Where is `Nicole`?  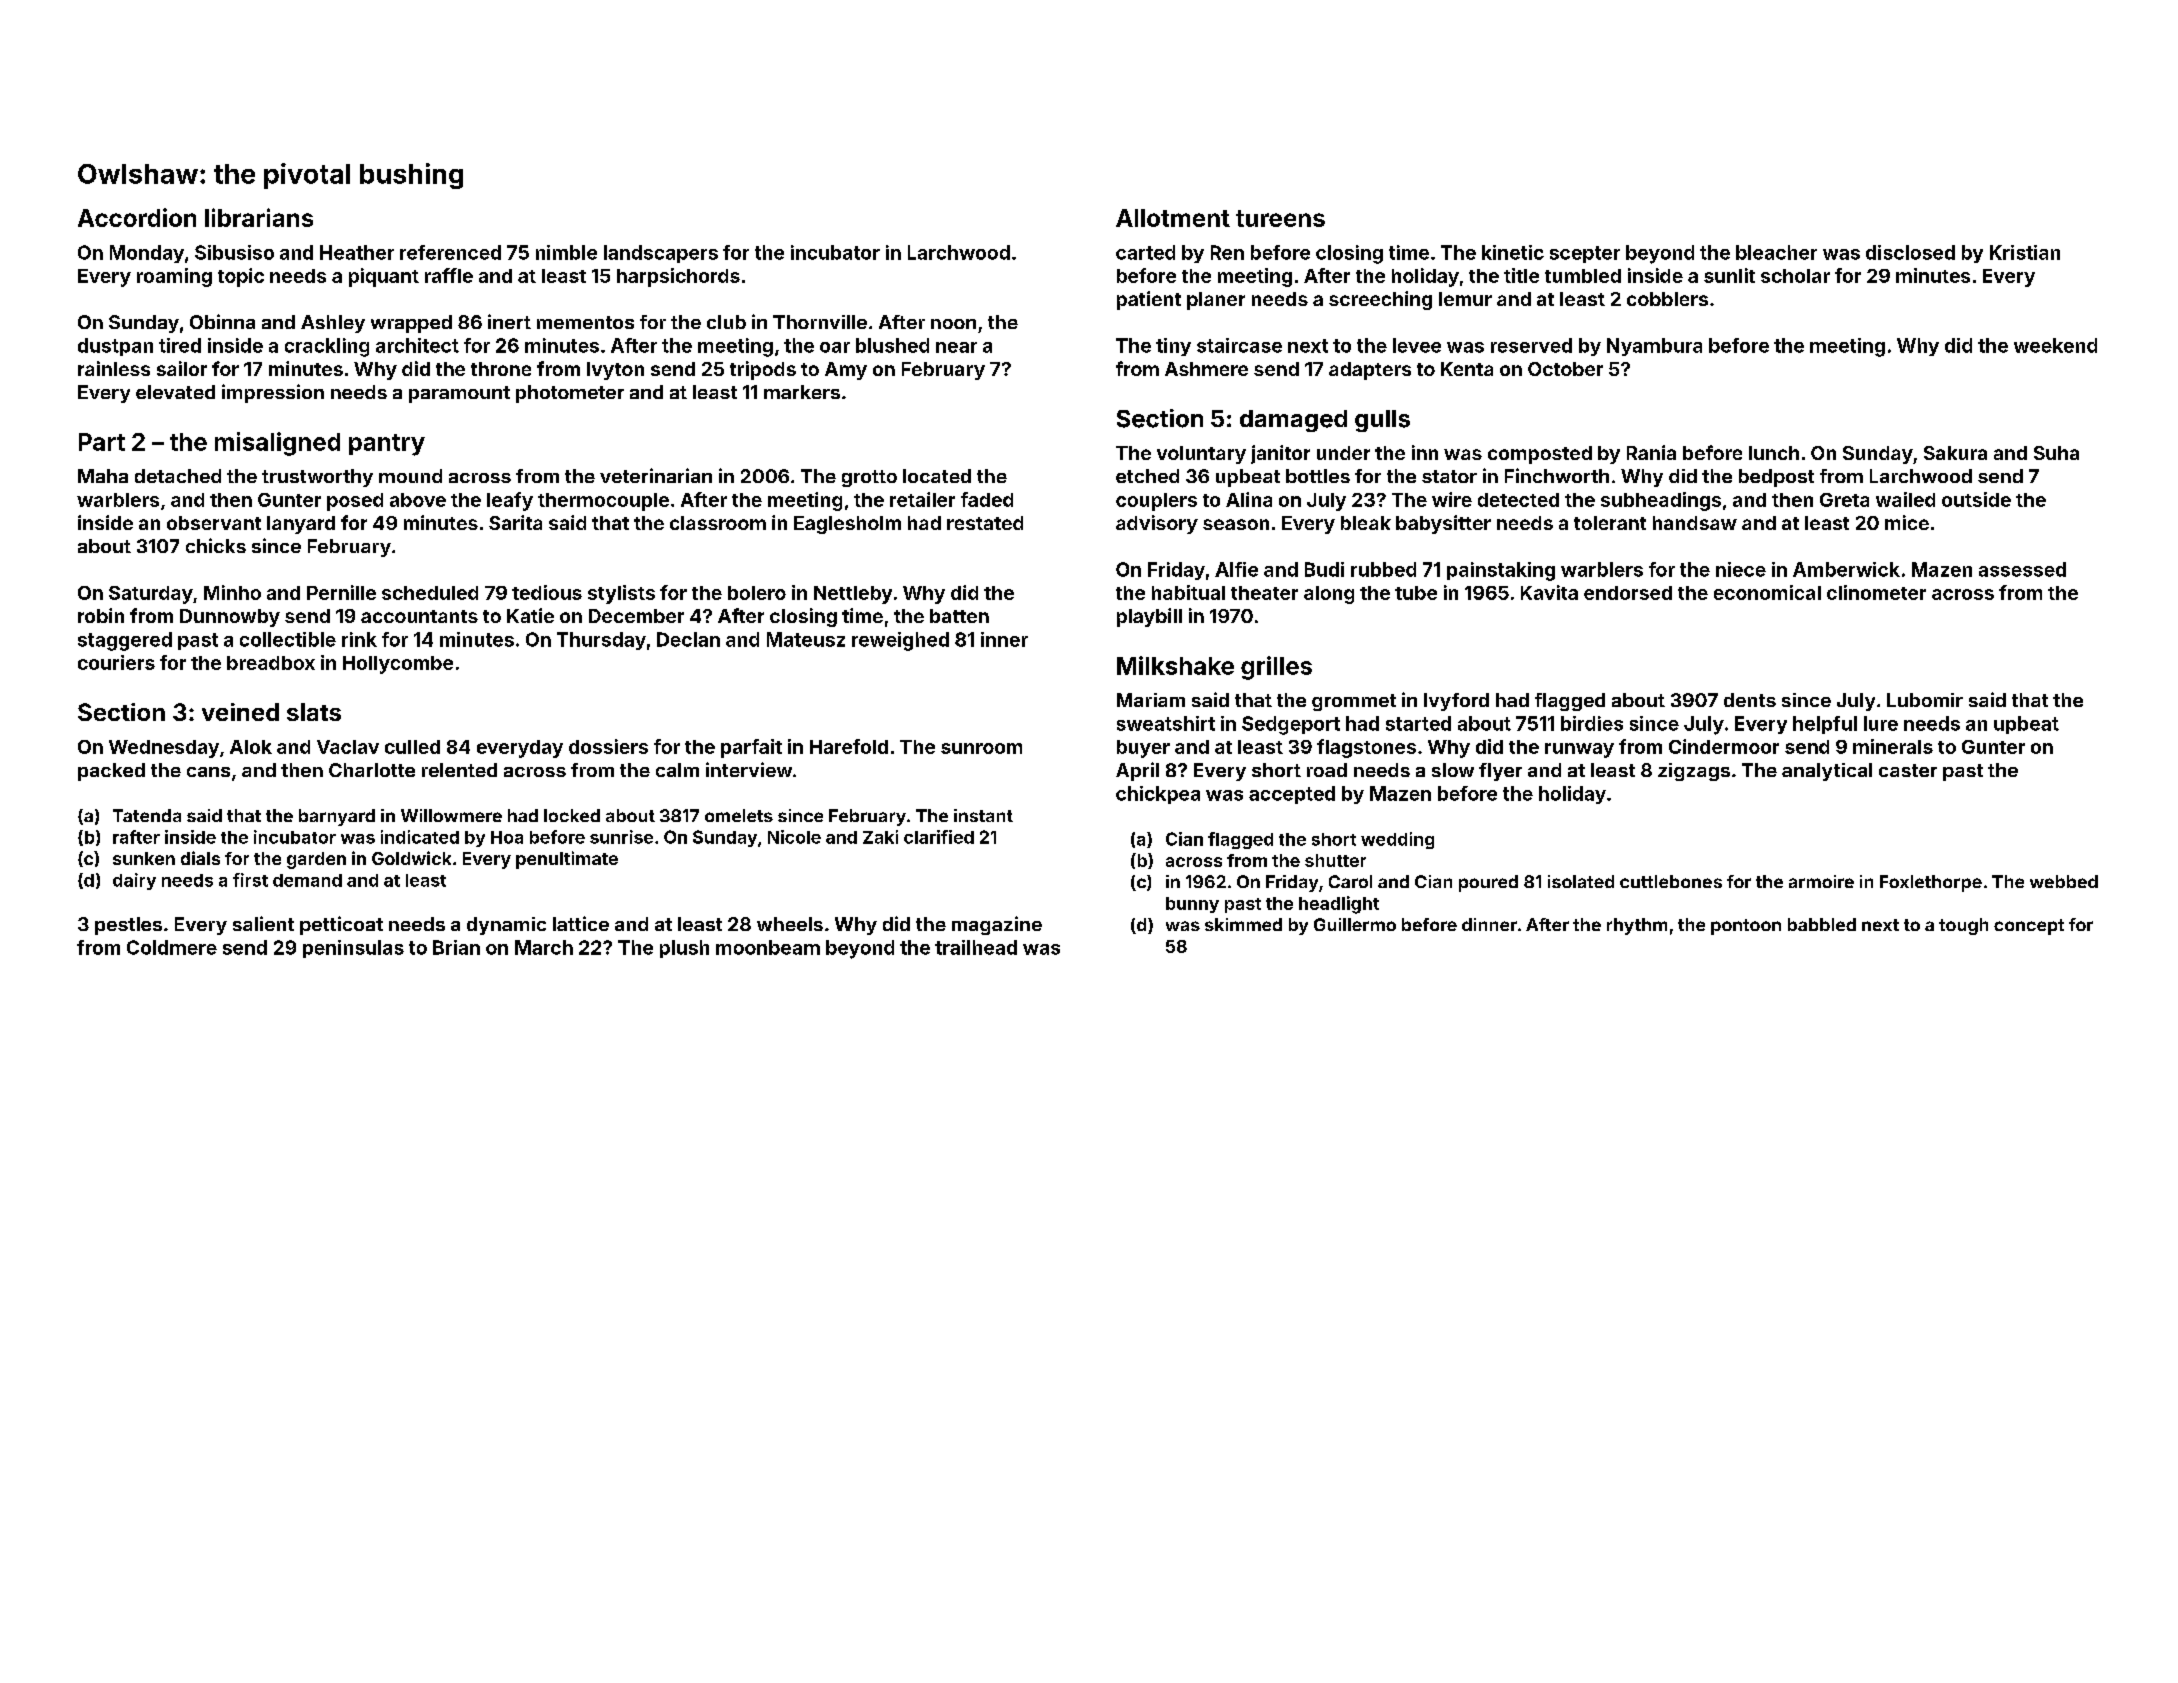 Nicole is located at coordinates (794, 837).
